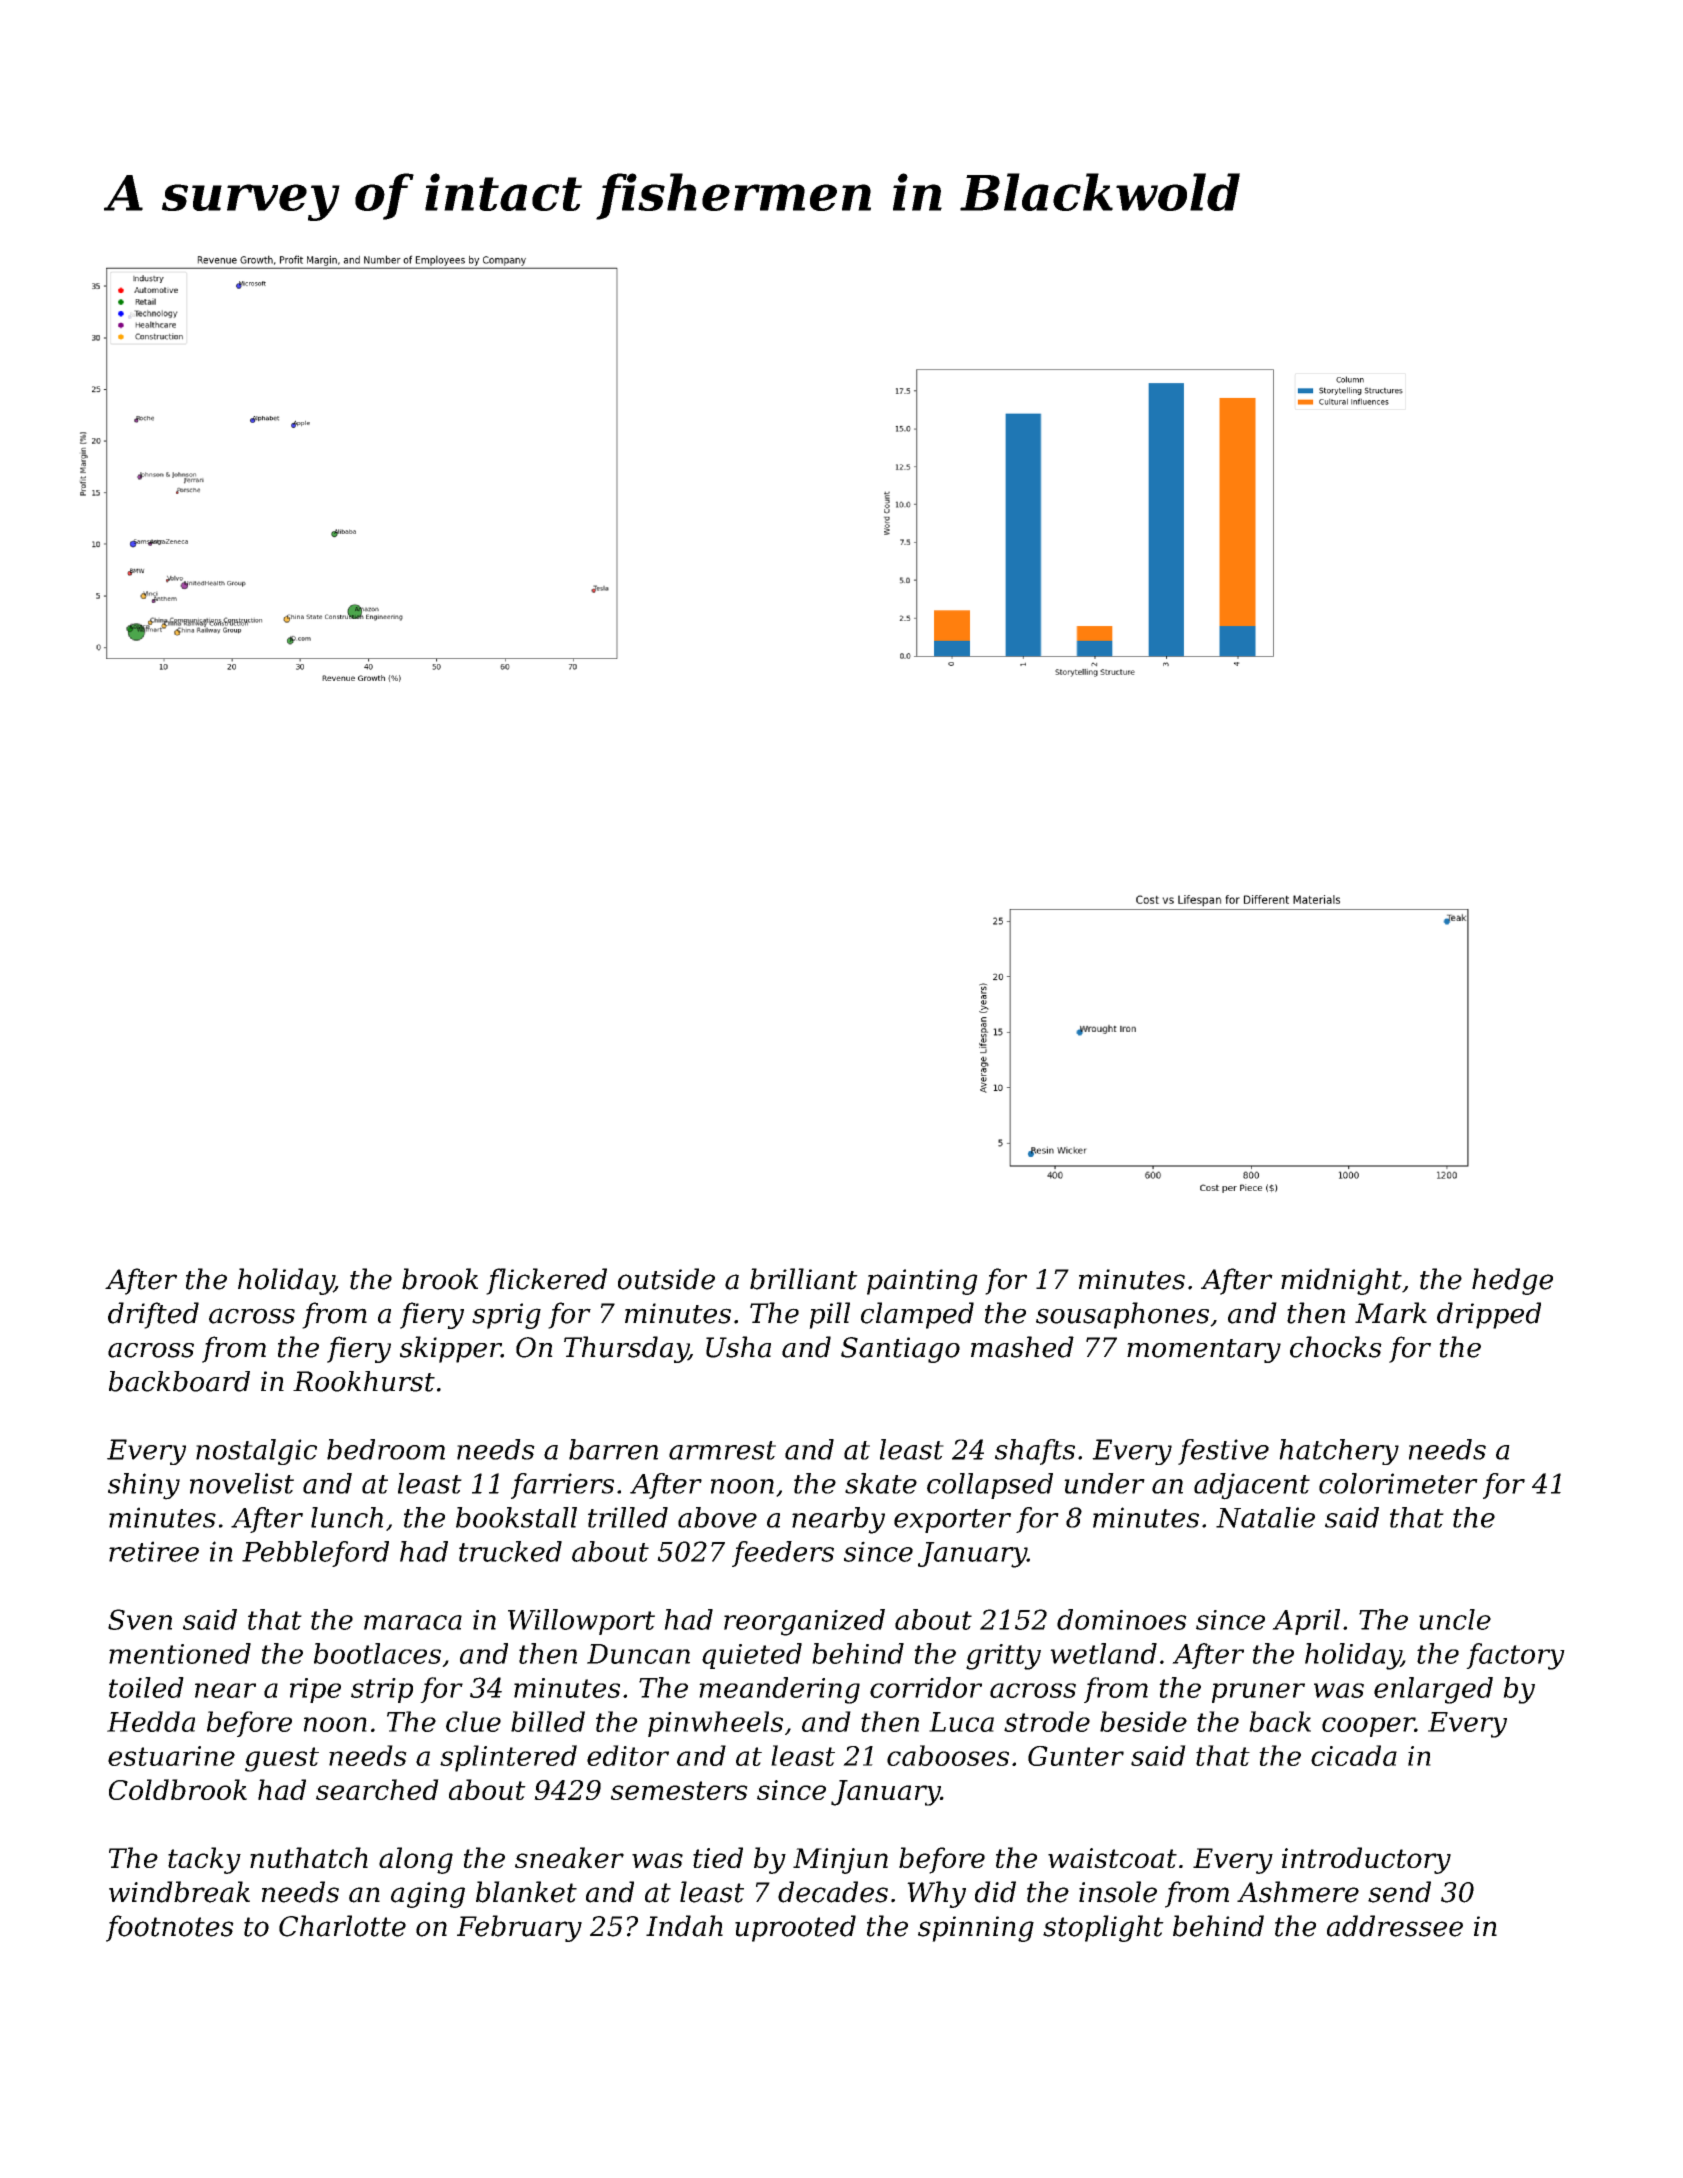  Describe the element at coordinates (546, 1281) in the page. I see `flickered` at that location.
